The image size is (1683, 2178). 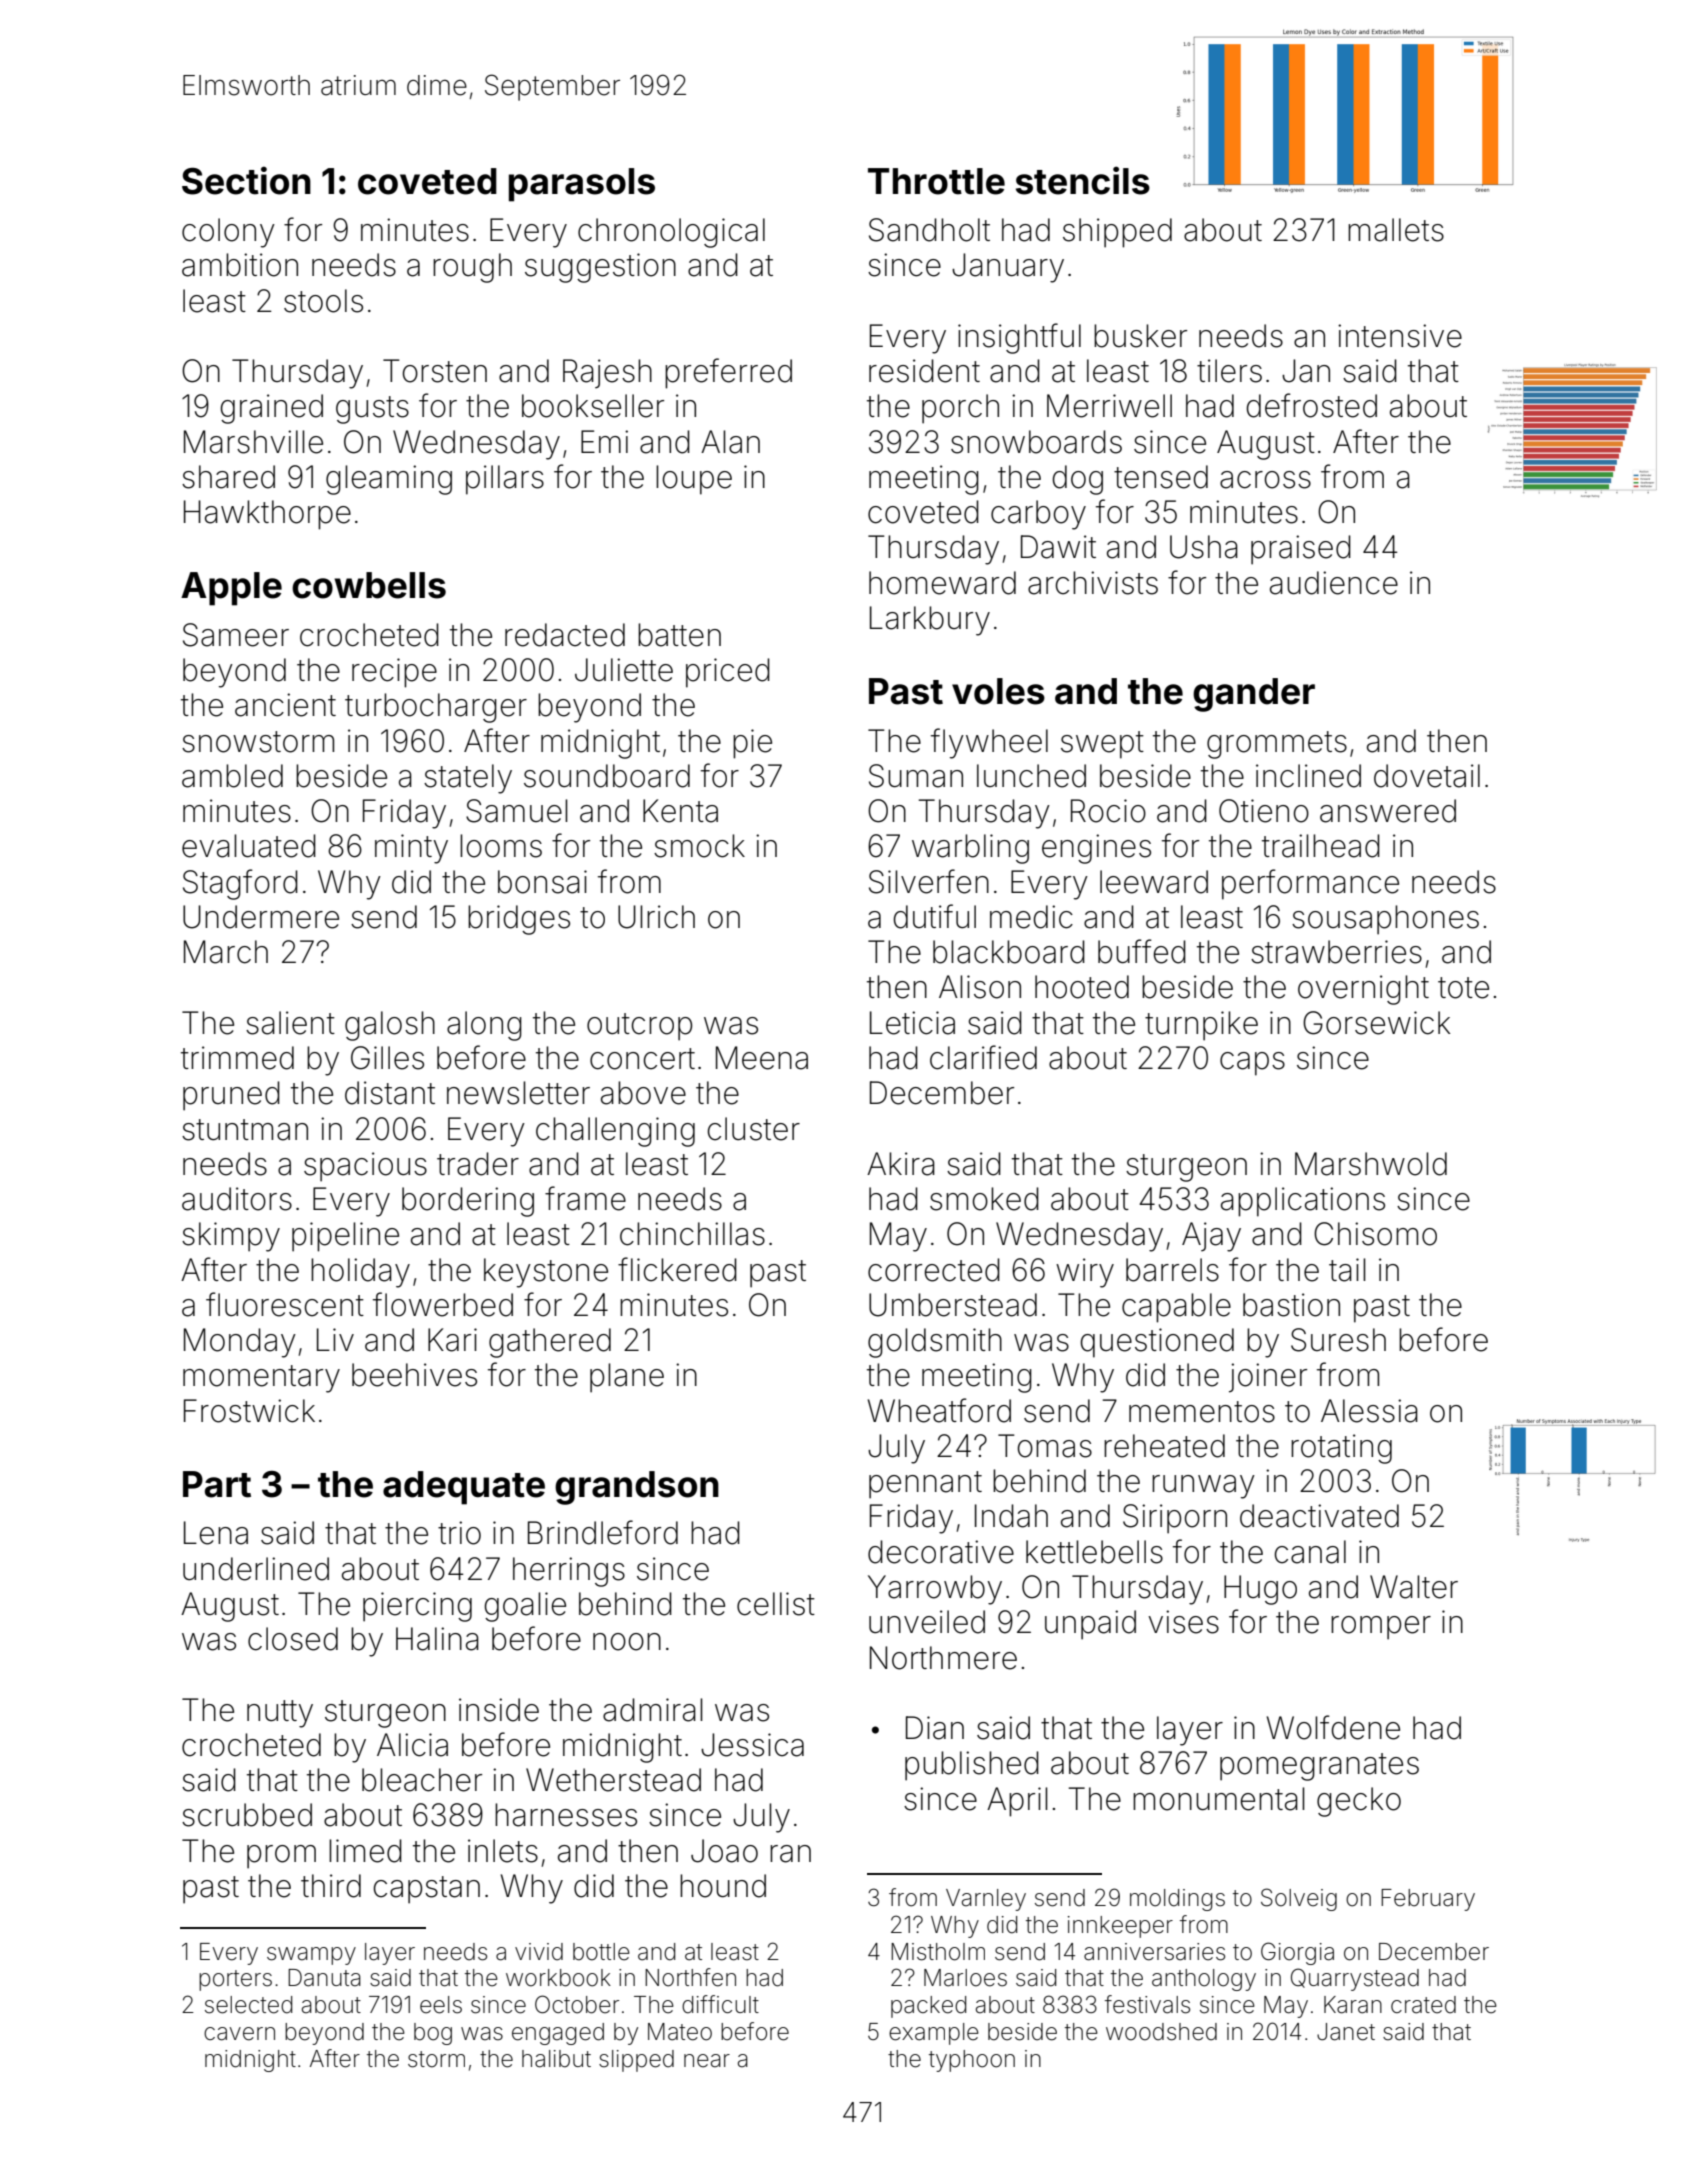 What do you see at coordinates (1083, 180) in the document?
I see `stencils` at bounding box center [1083, 180].
